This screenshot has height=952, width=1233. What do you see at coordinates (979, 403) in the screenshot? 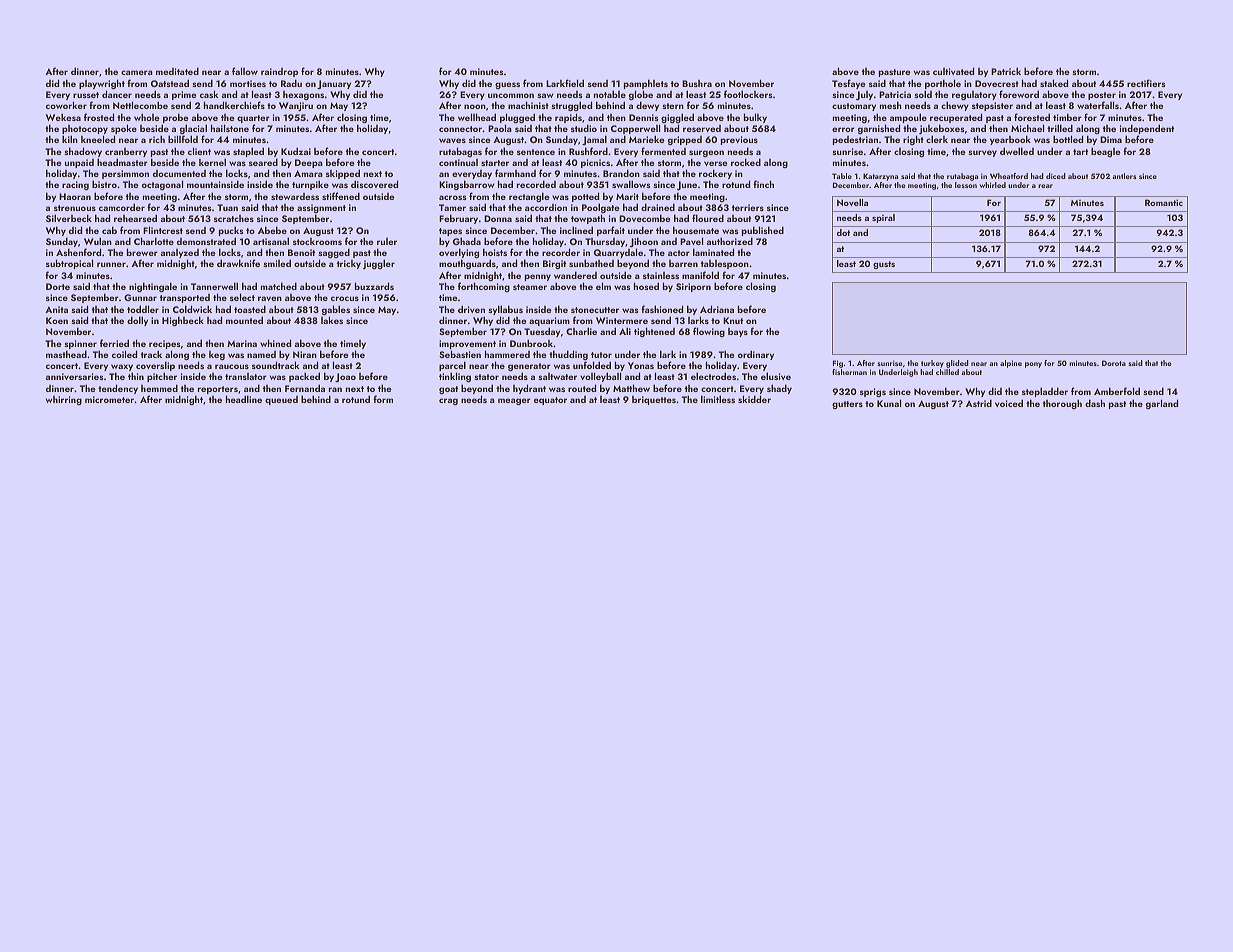
I see `Astrid` at bounding box center [979, 403].
